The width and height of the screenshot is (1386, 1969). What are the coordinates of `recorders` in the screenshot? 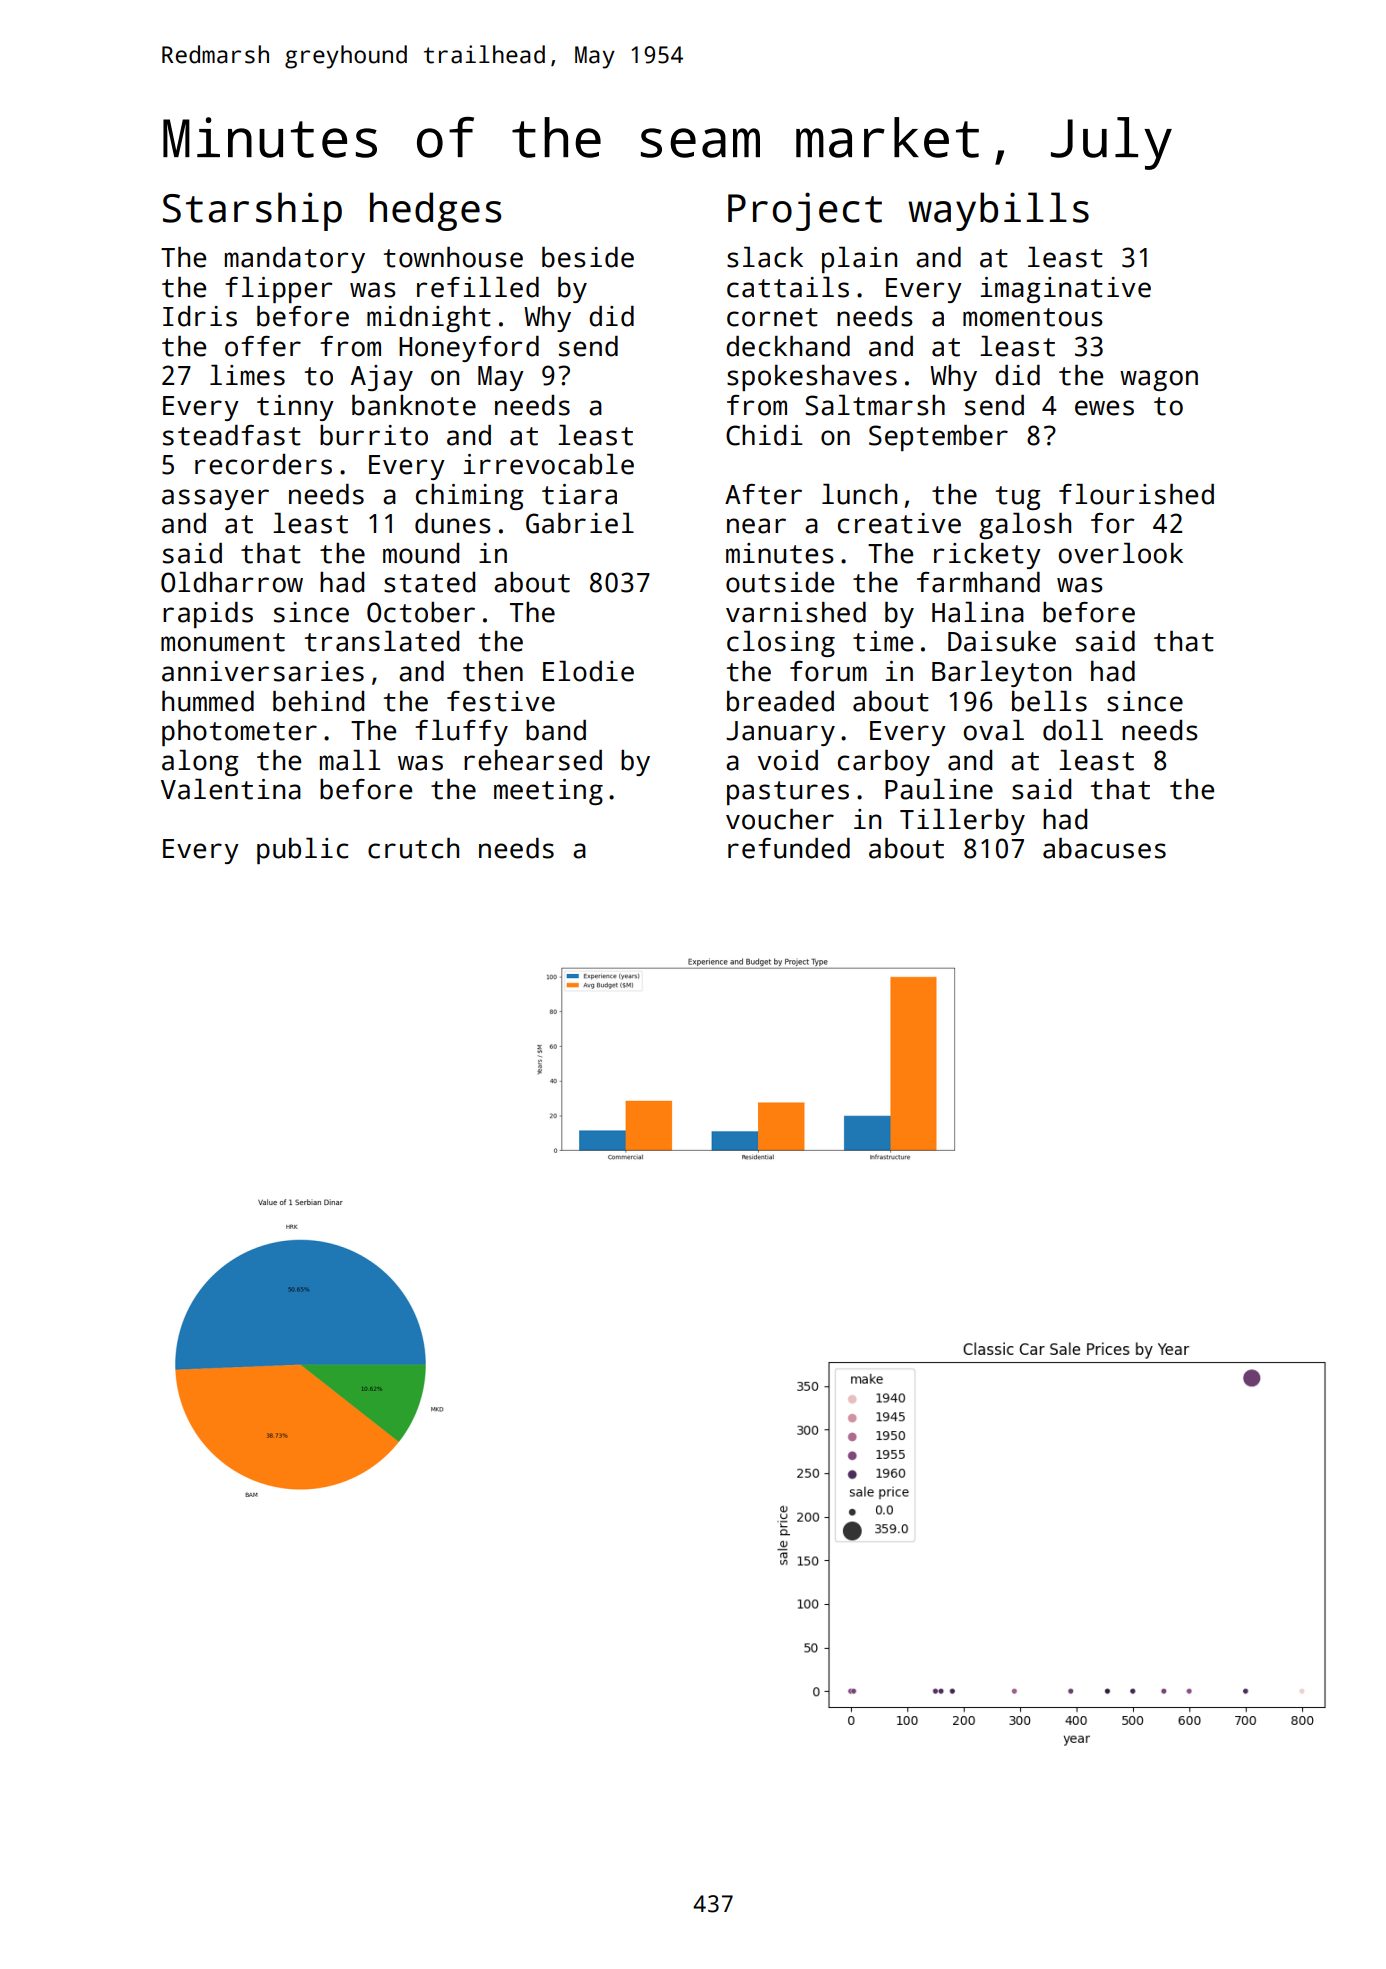 It's located at (263, 464).
